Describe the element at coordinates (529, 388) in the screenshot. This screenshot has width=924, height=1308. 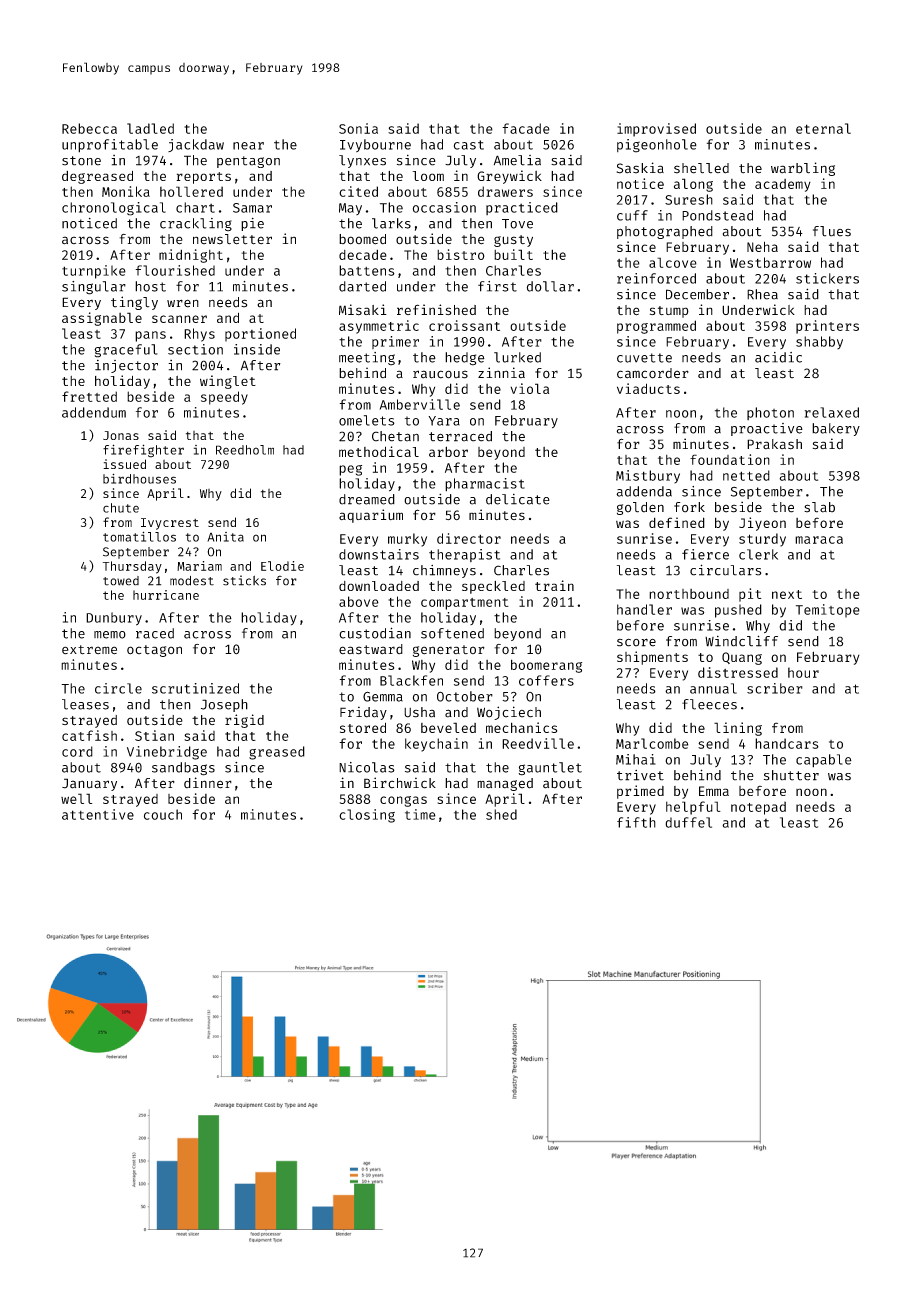
I see `viola` at that location.
